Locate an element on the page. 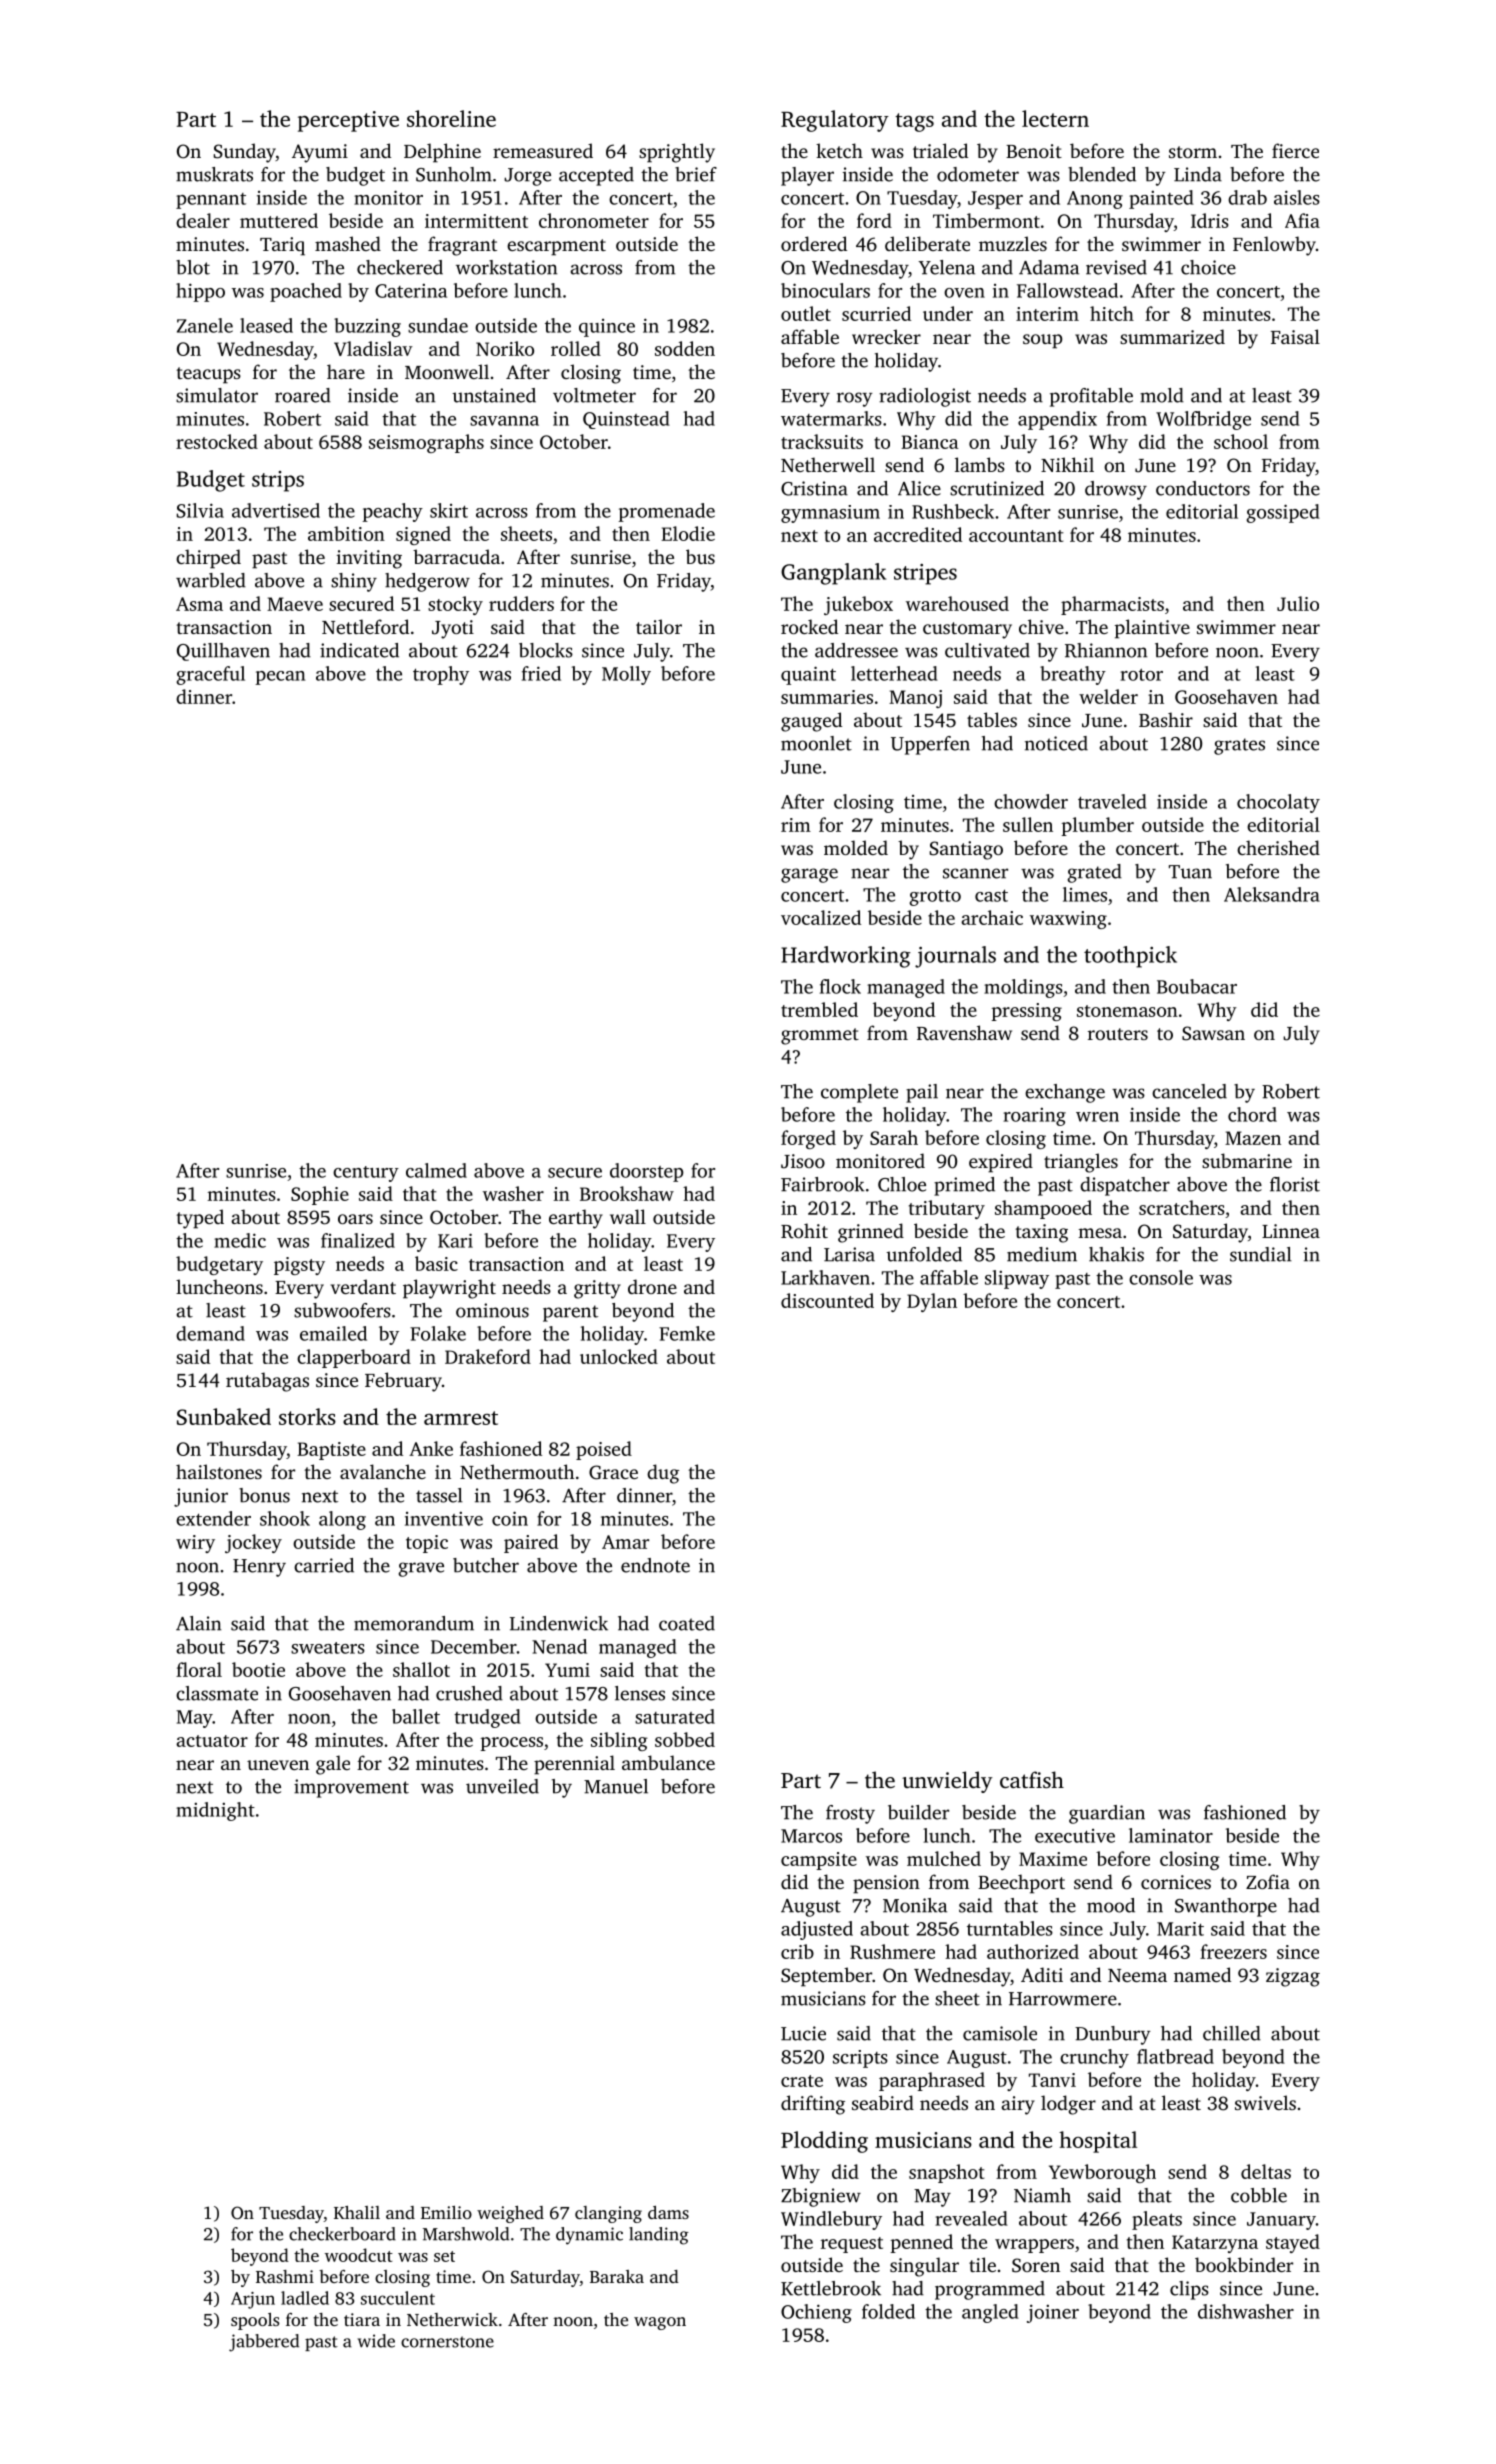  quaint is located at coordinates (808, 675).
